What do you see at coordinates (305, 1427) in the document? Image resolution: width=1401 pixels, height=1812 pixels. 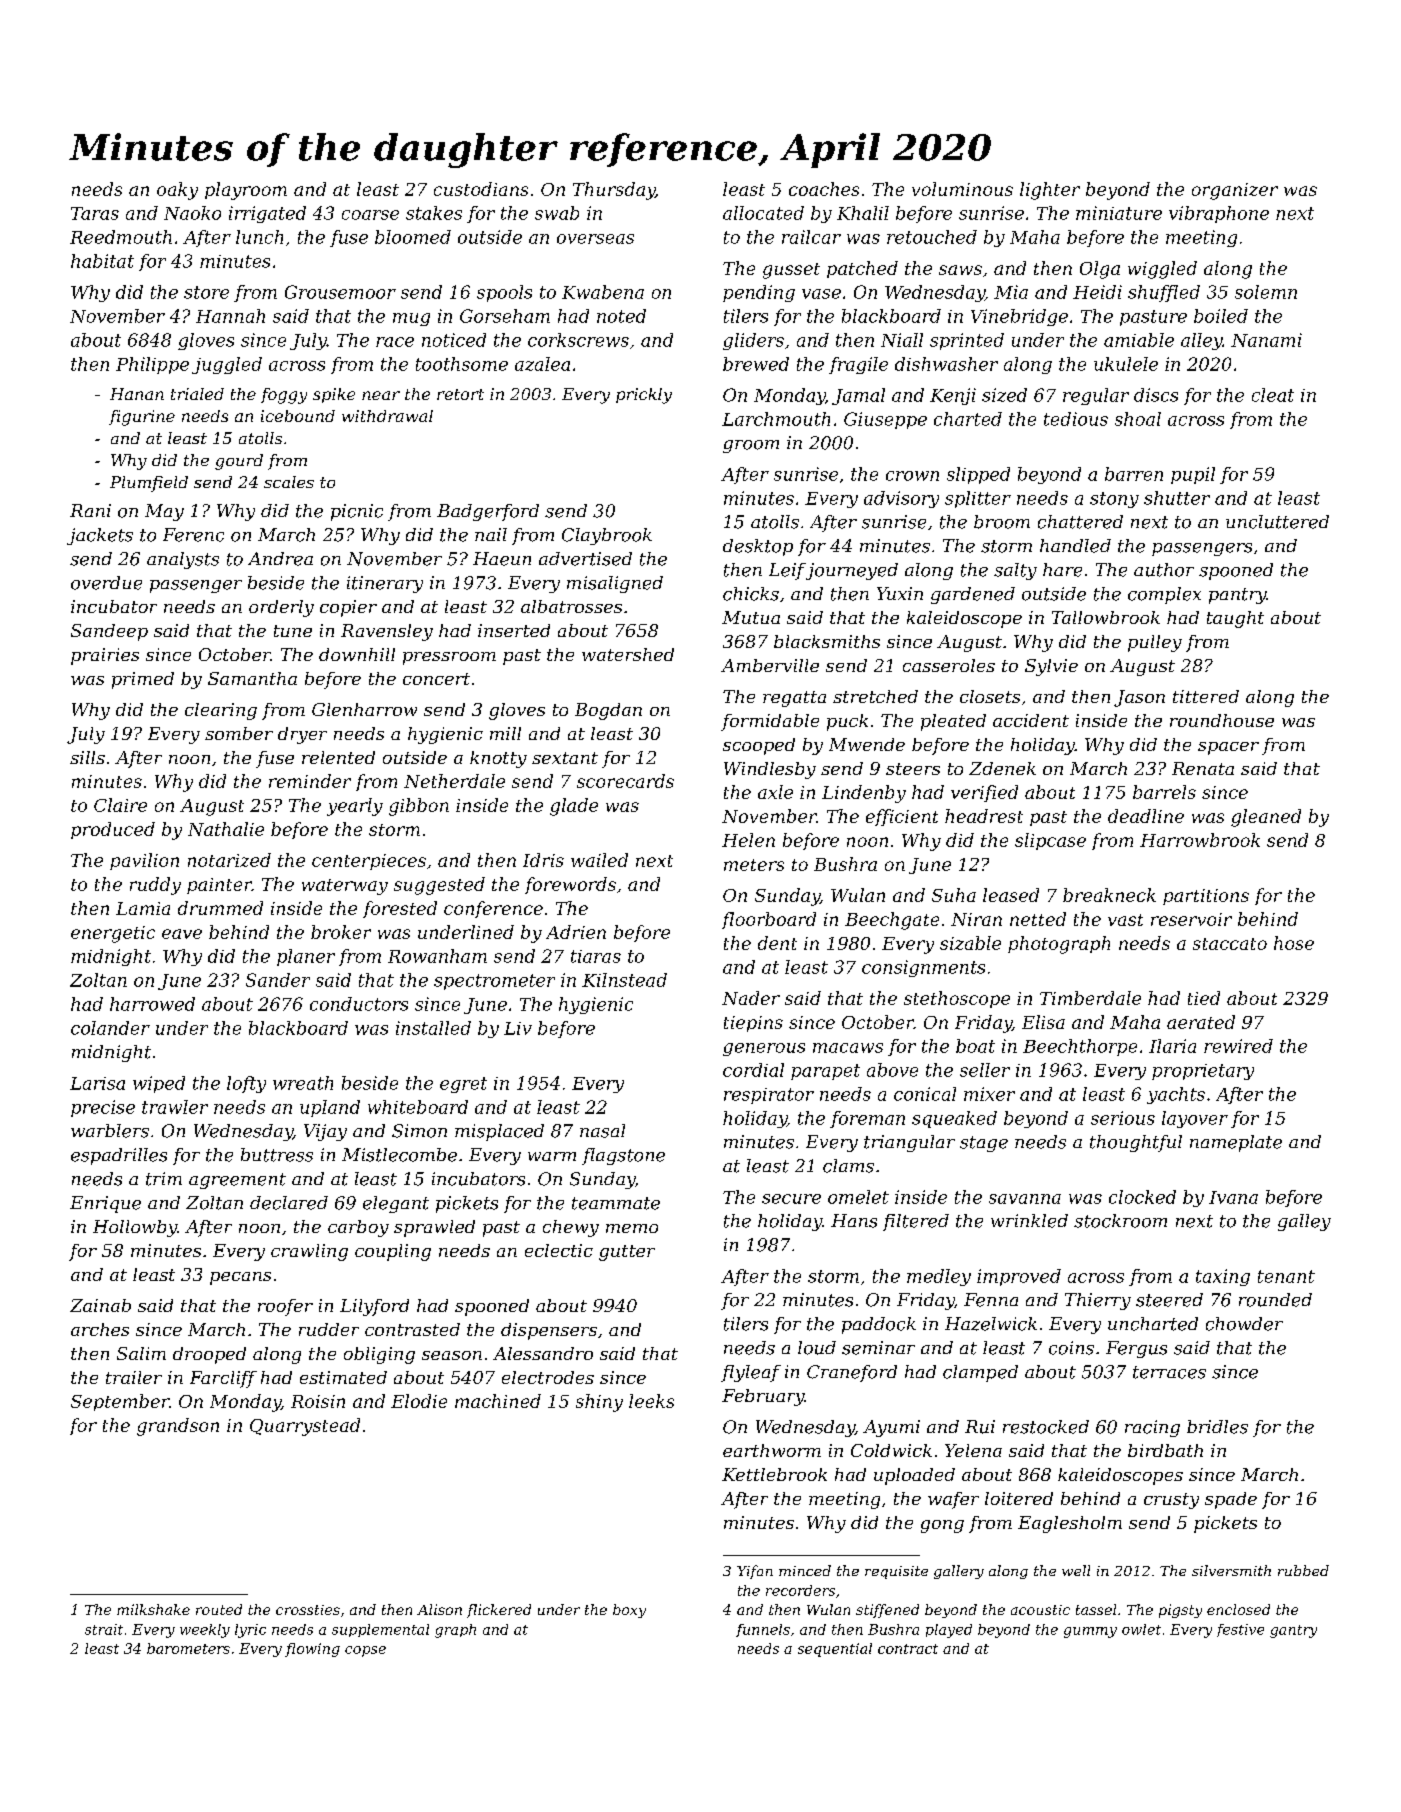 I see `Quarrystead` at bounding box center [305, 1427].
